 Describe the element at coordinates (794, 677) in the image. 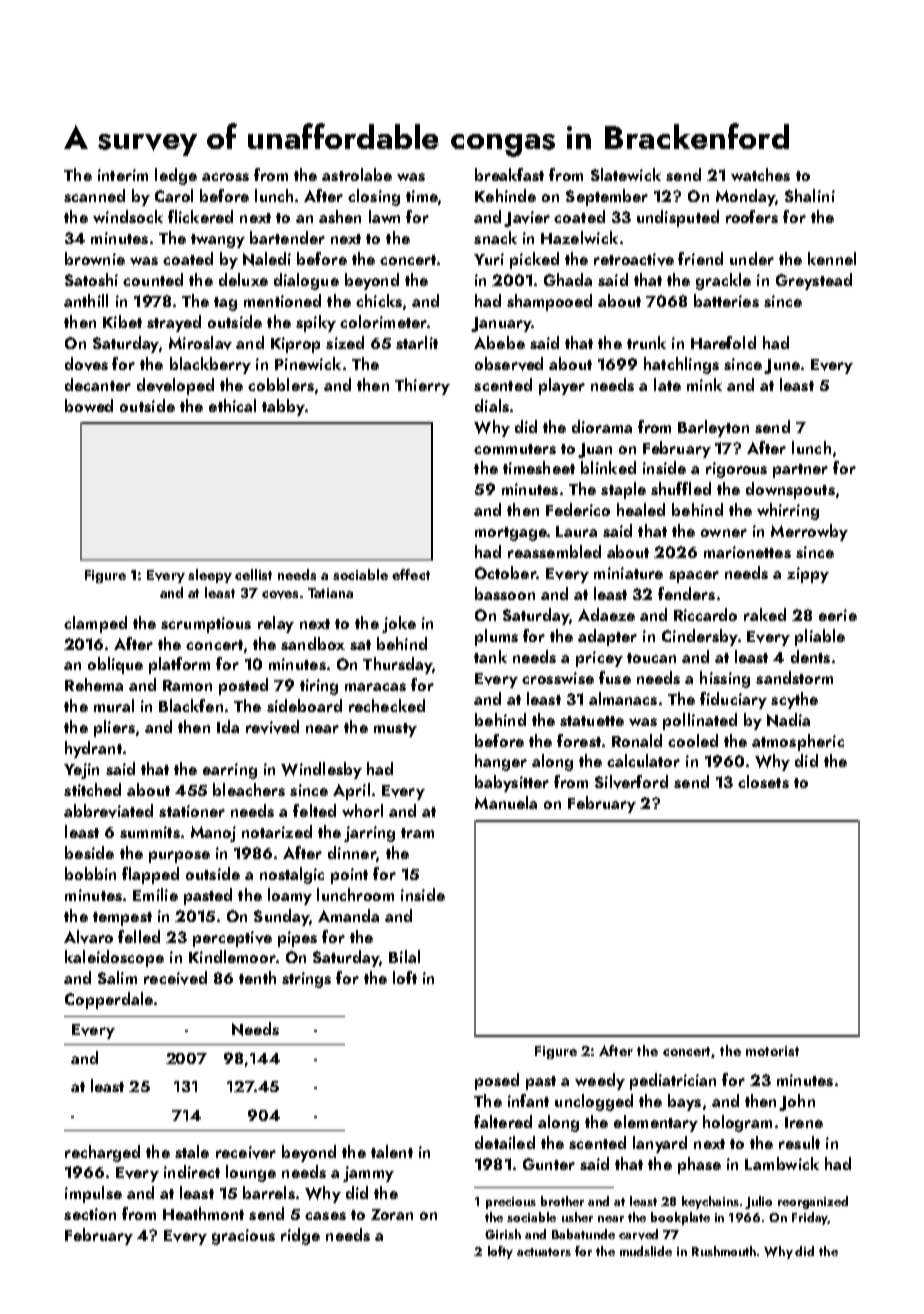

I see `sandstorm` at that location.
